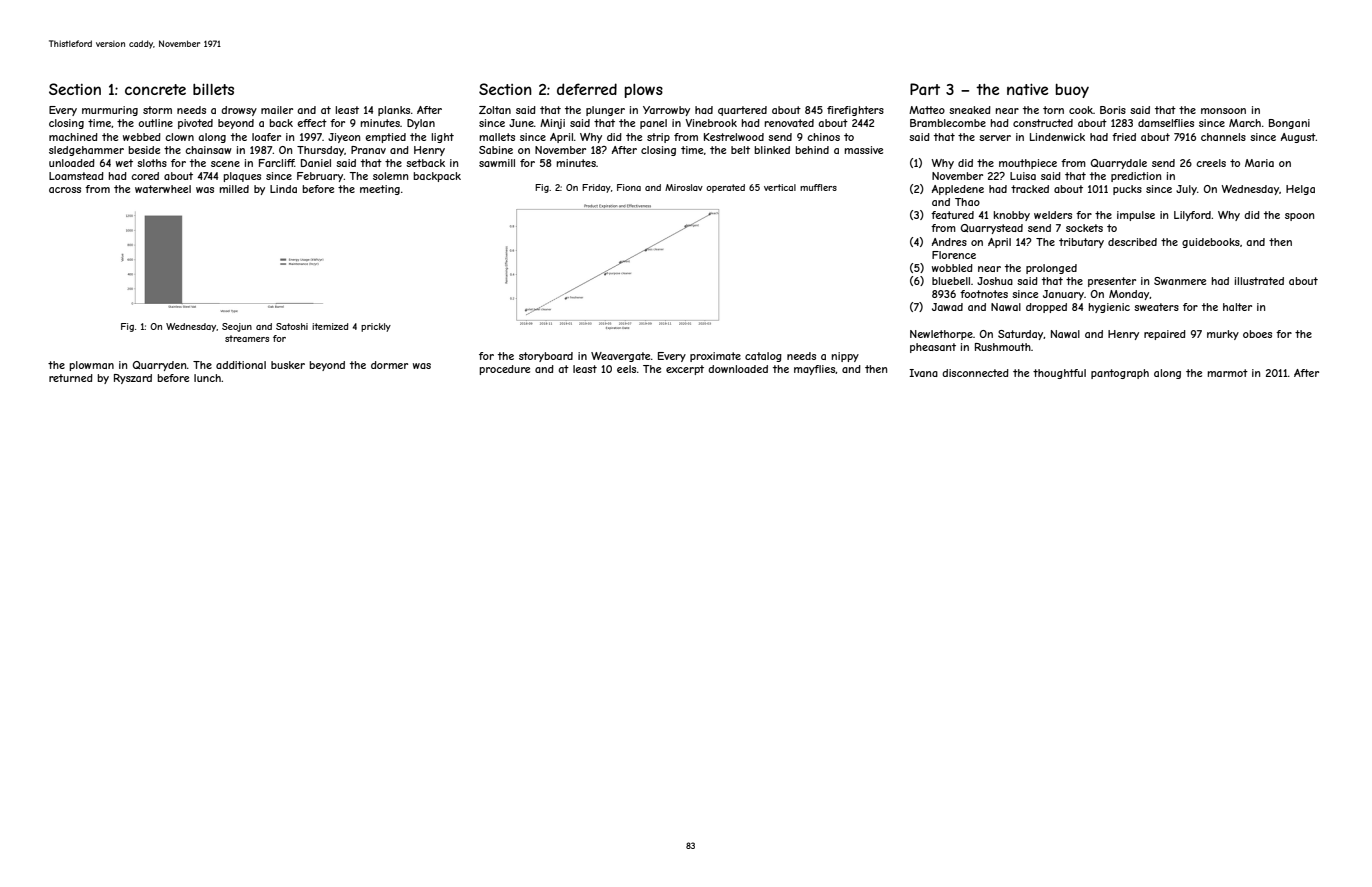  Describe the element at coordinates (967, 202) in the page. I see `Thao` at that location.
